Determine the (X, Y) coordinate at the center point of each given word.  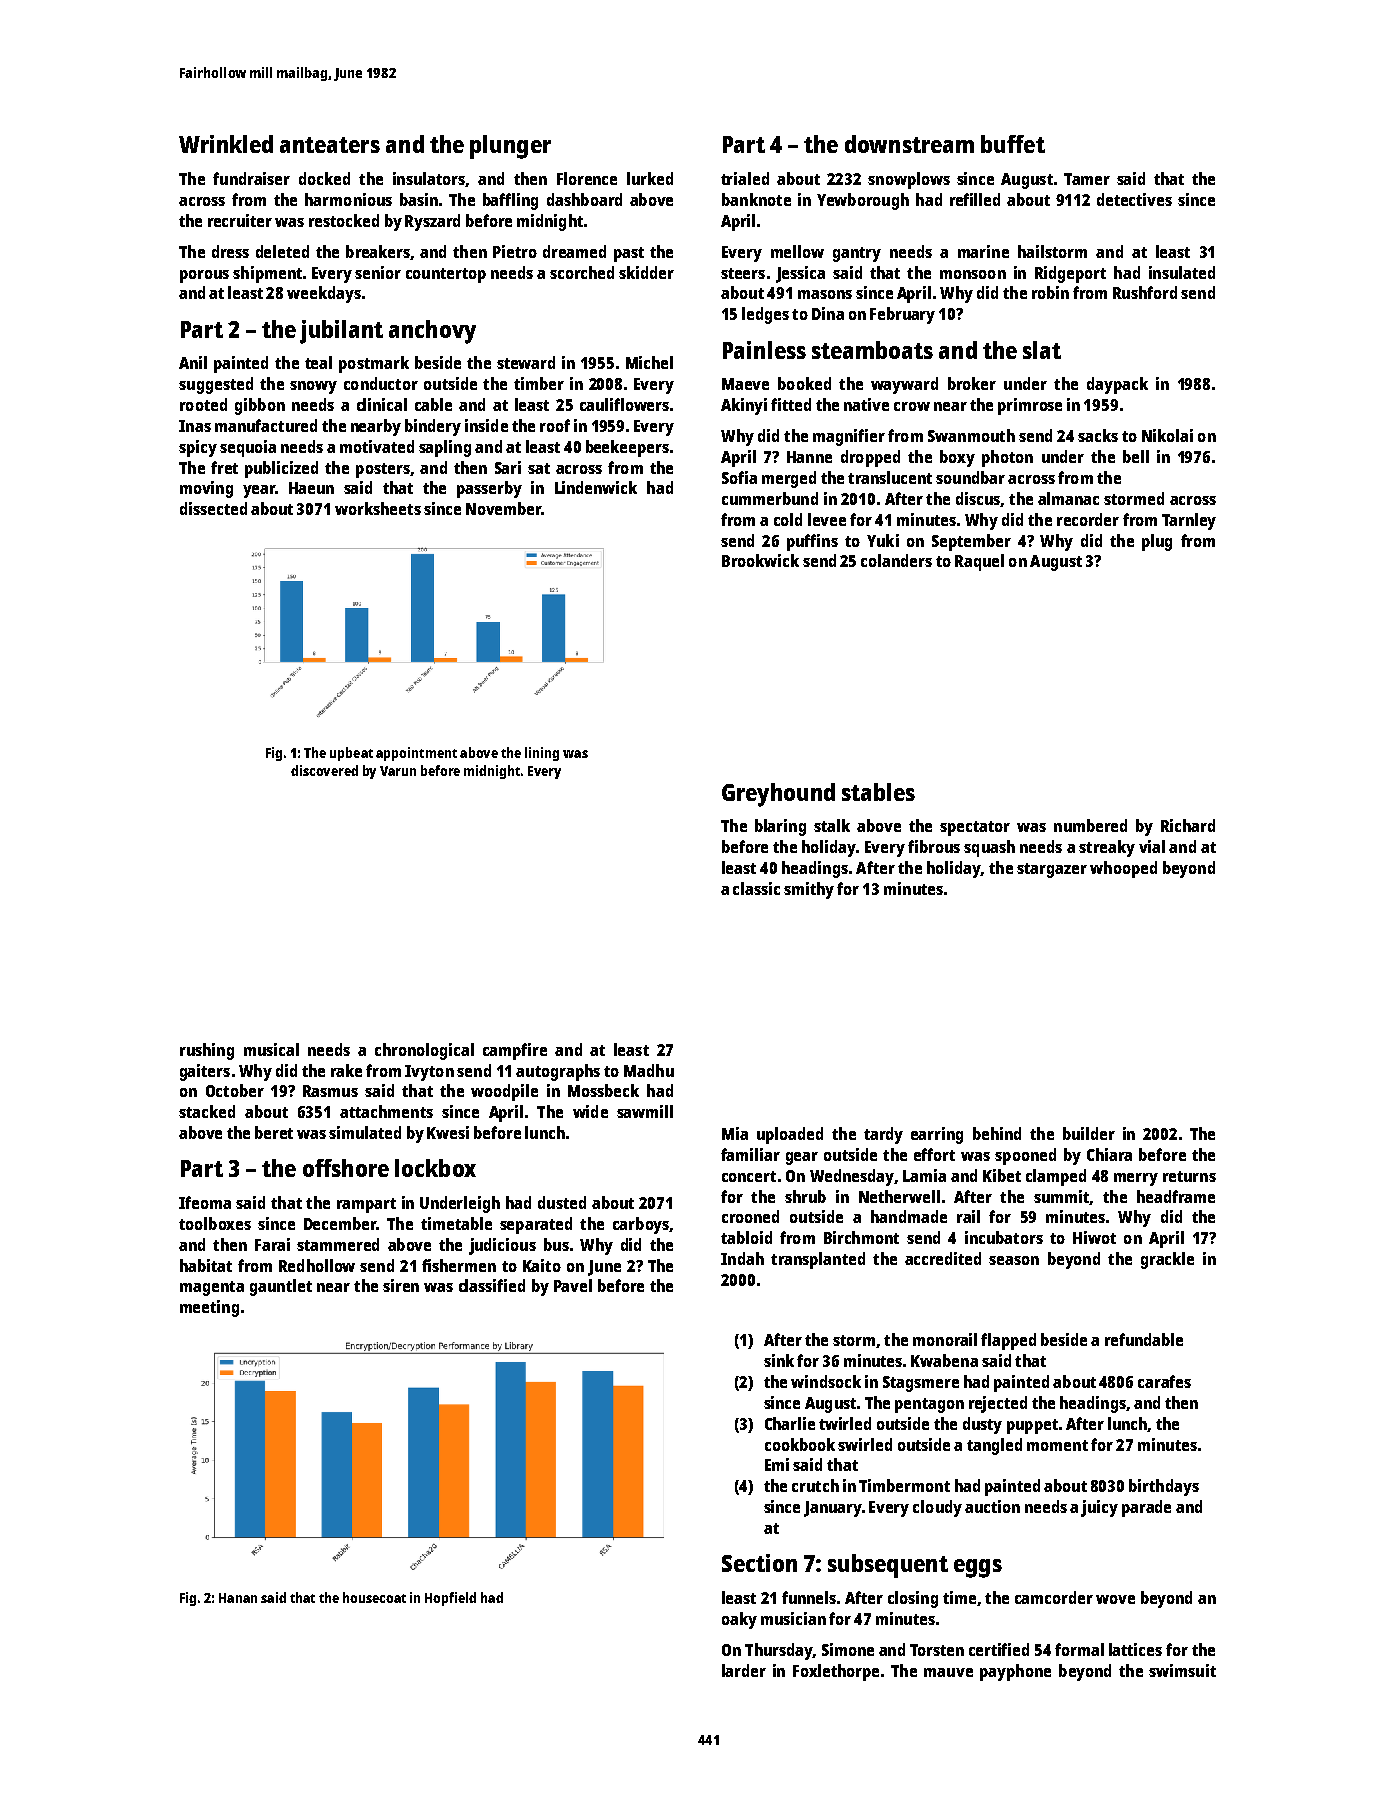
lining (542, 754)
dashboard (584, 199)
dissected (213, 508)
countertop (446, 275)
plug (1157, 542)
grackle (1167, 1260)
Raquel (979, 562)
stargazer (1052, 870)
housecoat (374, 1597)
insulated (1182, 272)
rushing (207, 1051)
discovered (324, 770)
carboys (641, 1225)
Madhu (649, 1070)
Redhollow (317, 1265)
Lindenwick (596, 487)
